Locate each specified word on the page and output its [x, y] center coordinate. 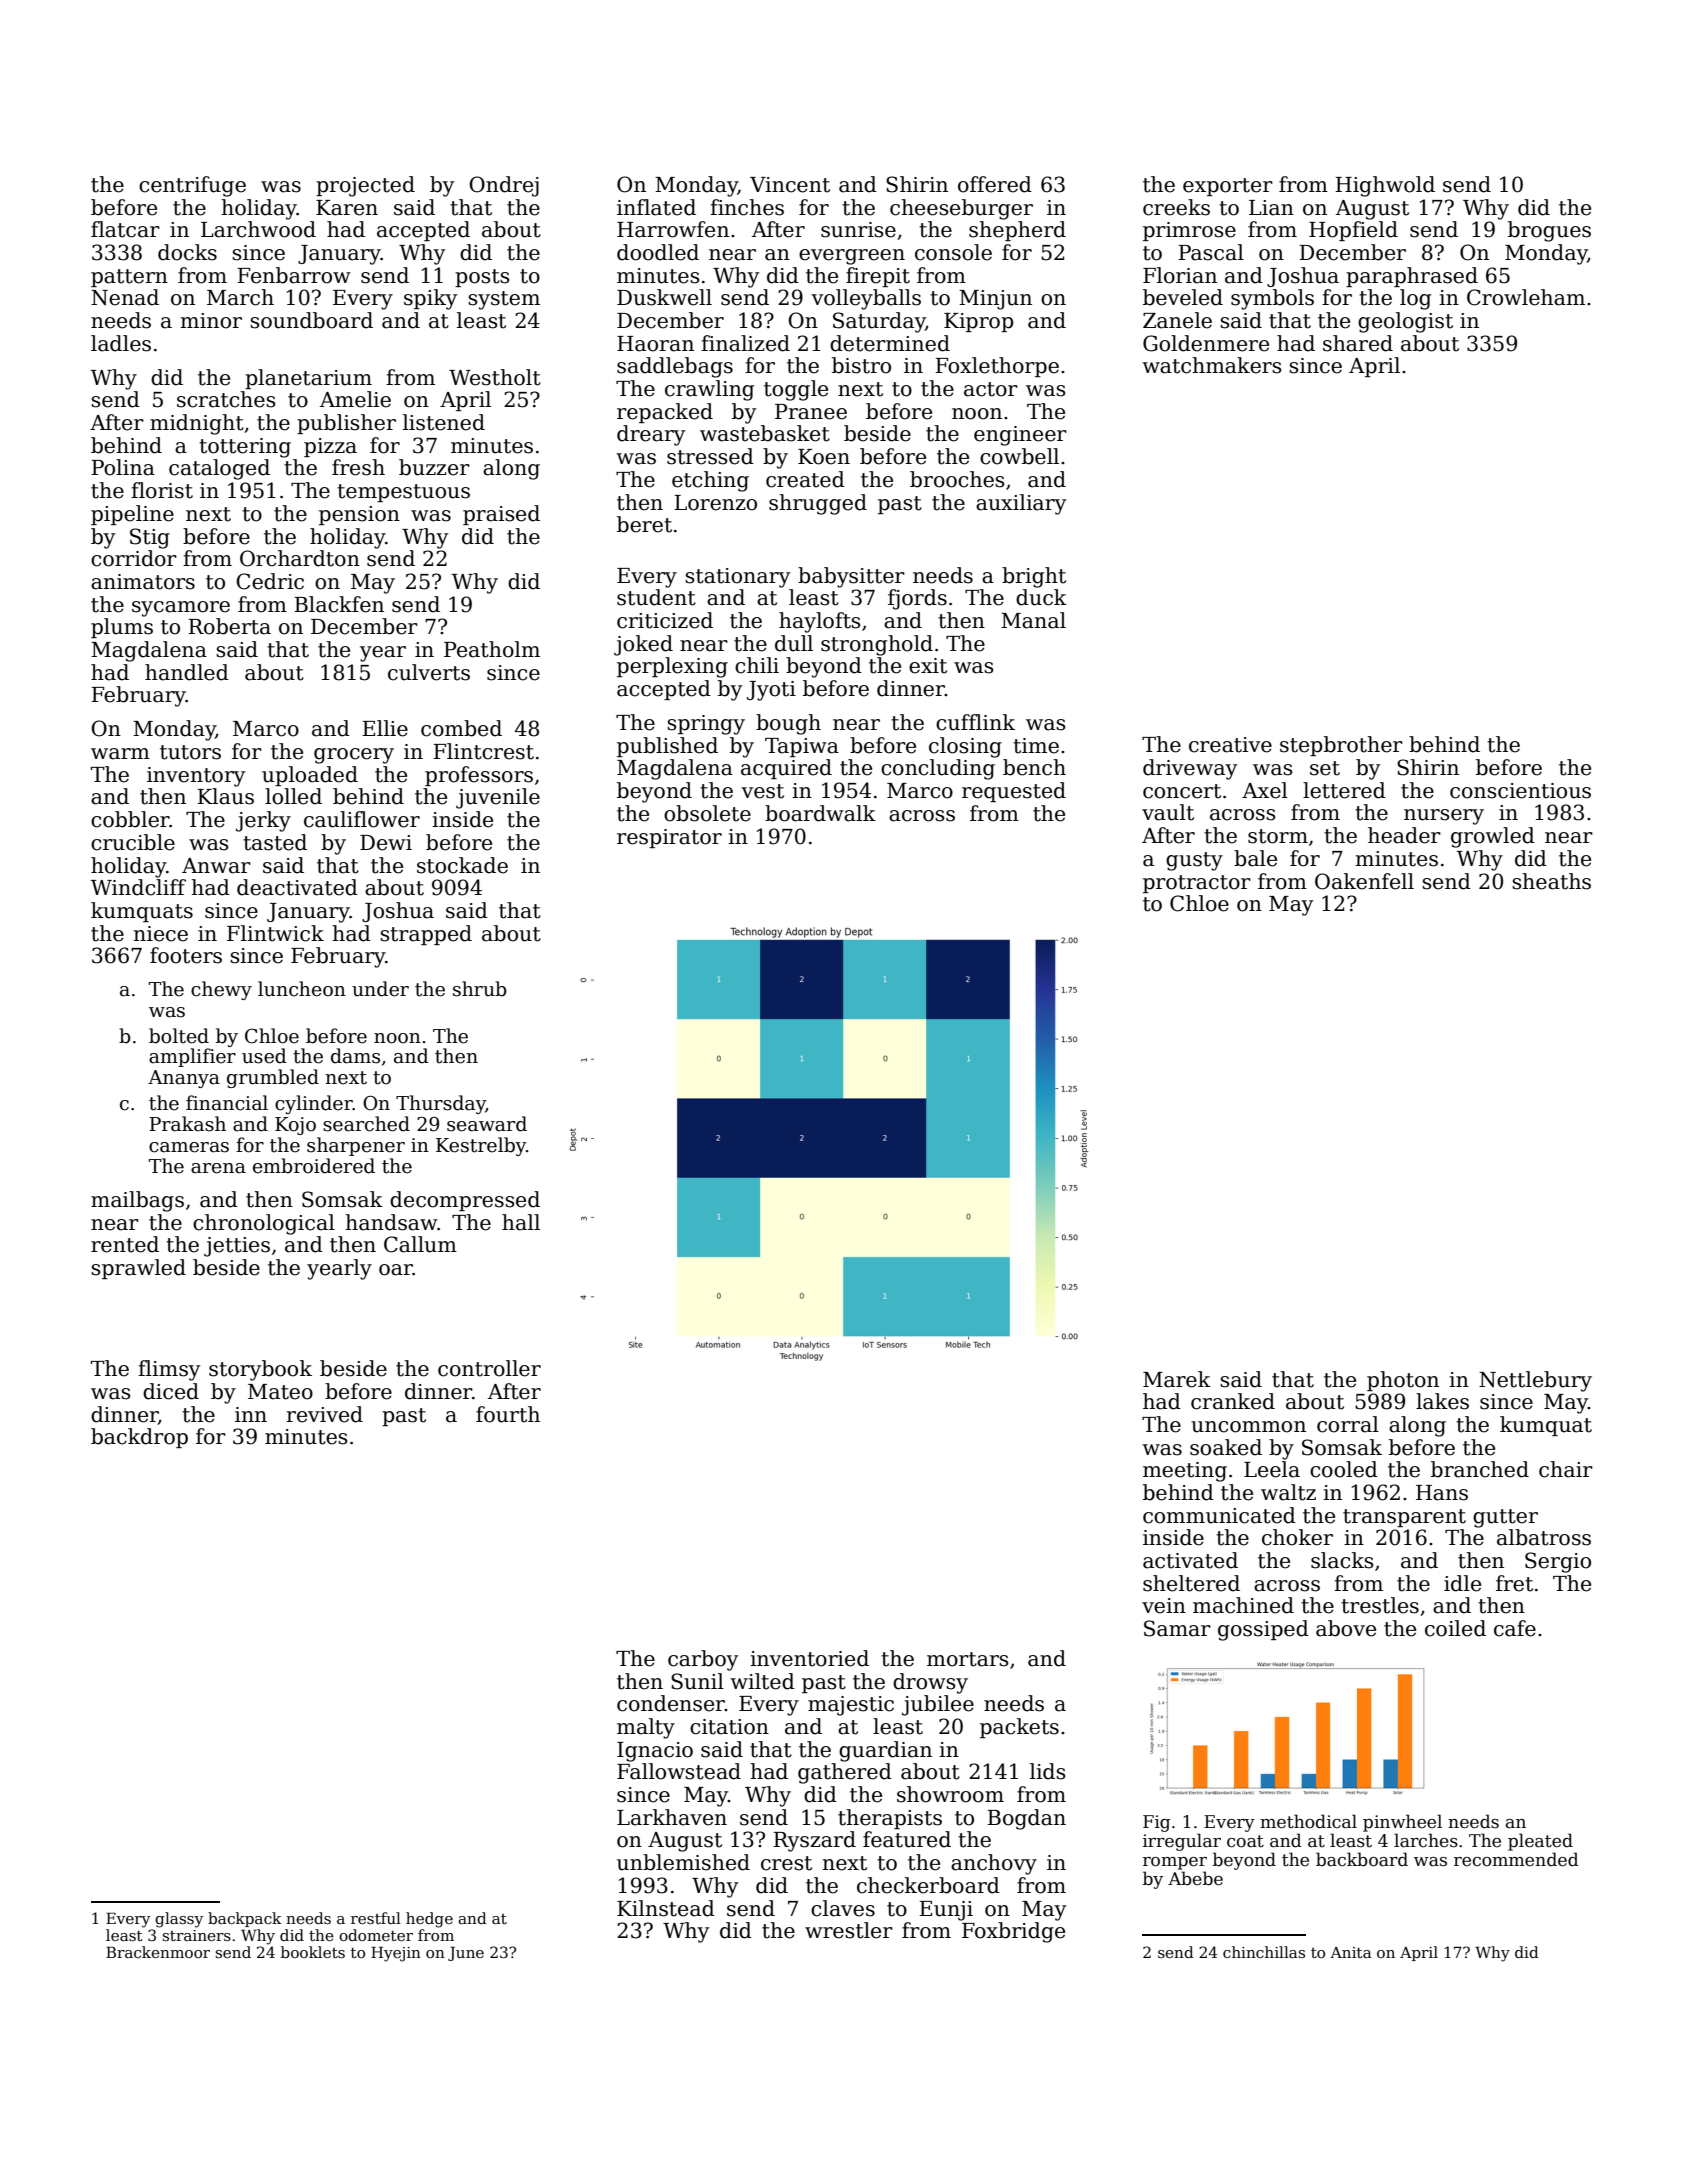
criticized [665, 620]
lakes [1442, 1401]
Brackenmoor [158, 1952]
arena [218, 1168]
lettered [1344, 790]
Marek [1177, 1379]
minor [211, 321]
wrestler [849, 1930]
